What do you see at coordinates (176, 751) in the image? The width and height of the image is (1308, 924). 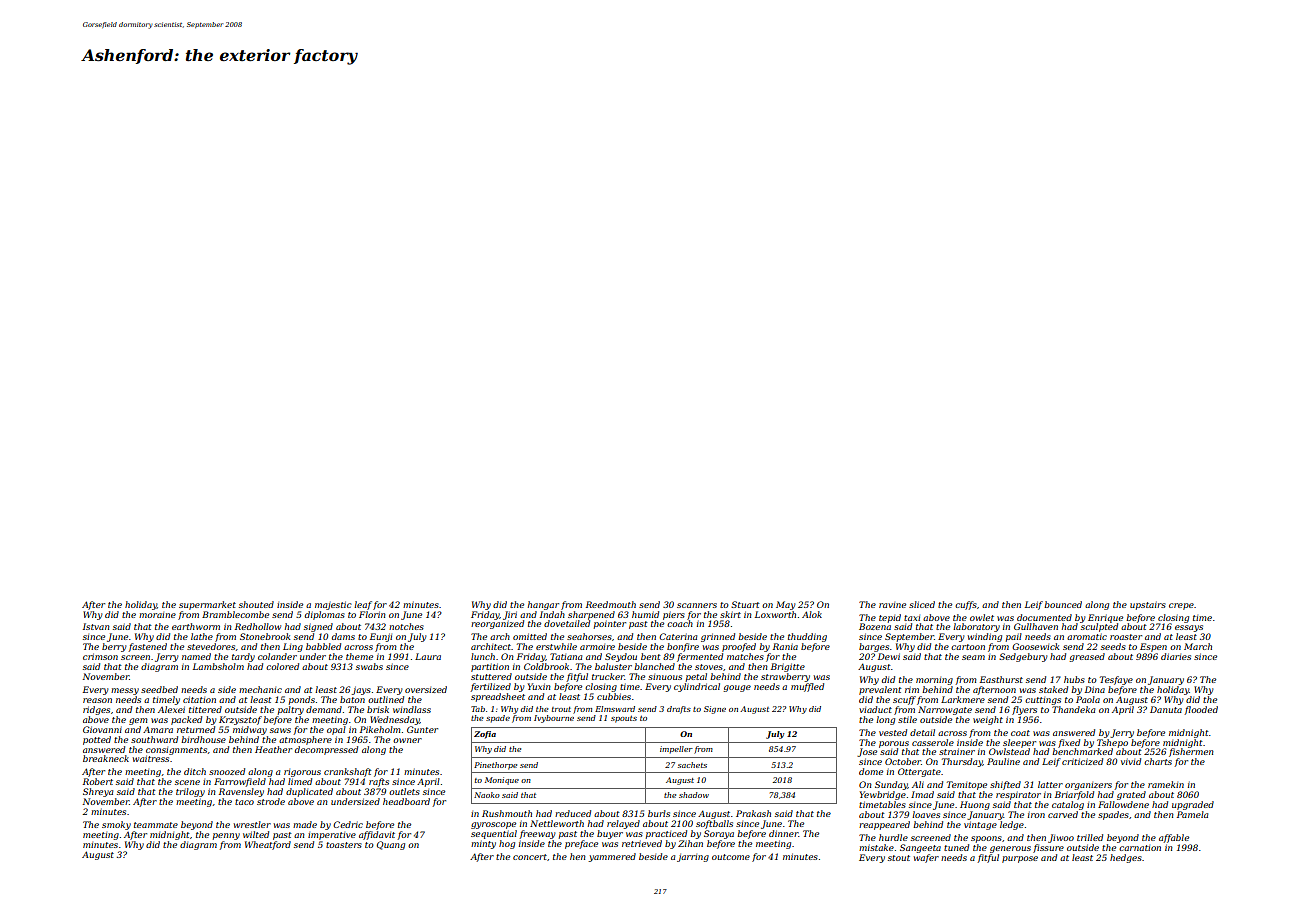 I see `consignments` at bounding box center [176, 751].
